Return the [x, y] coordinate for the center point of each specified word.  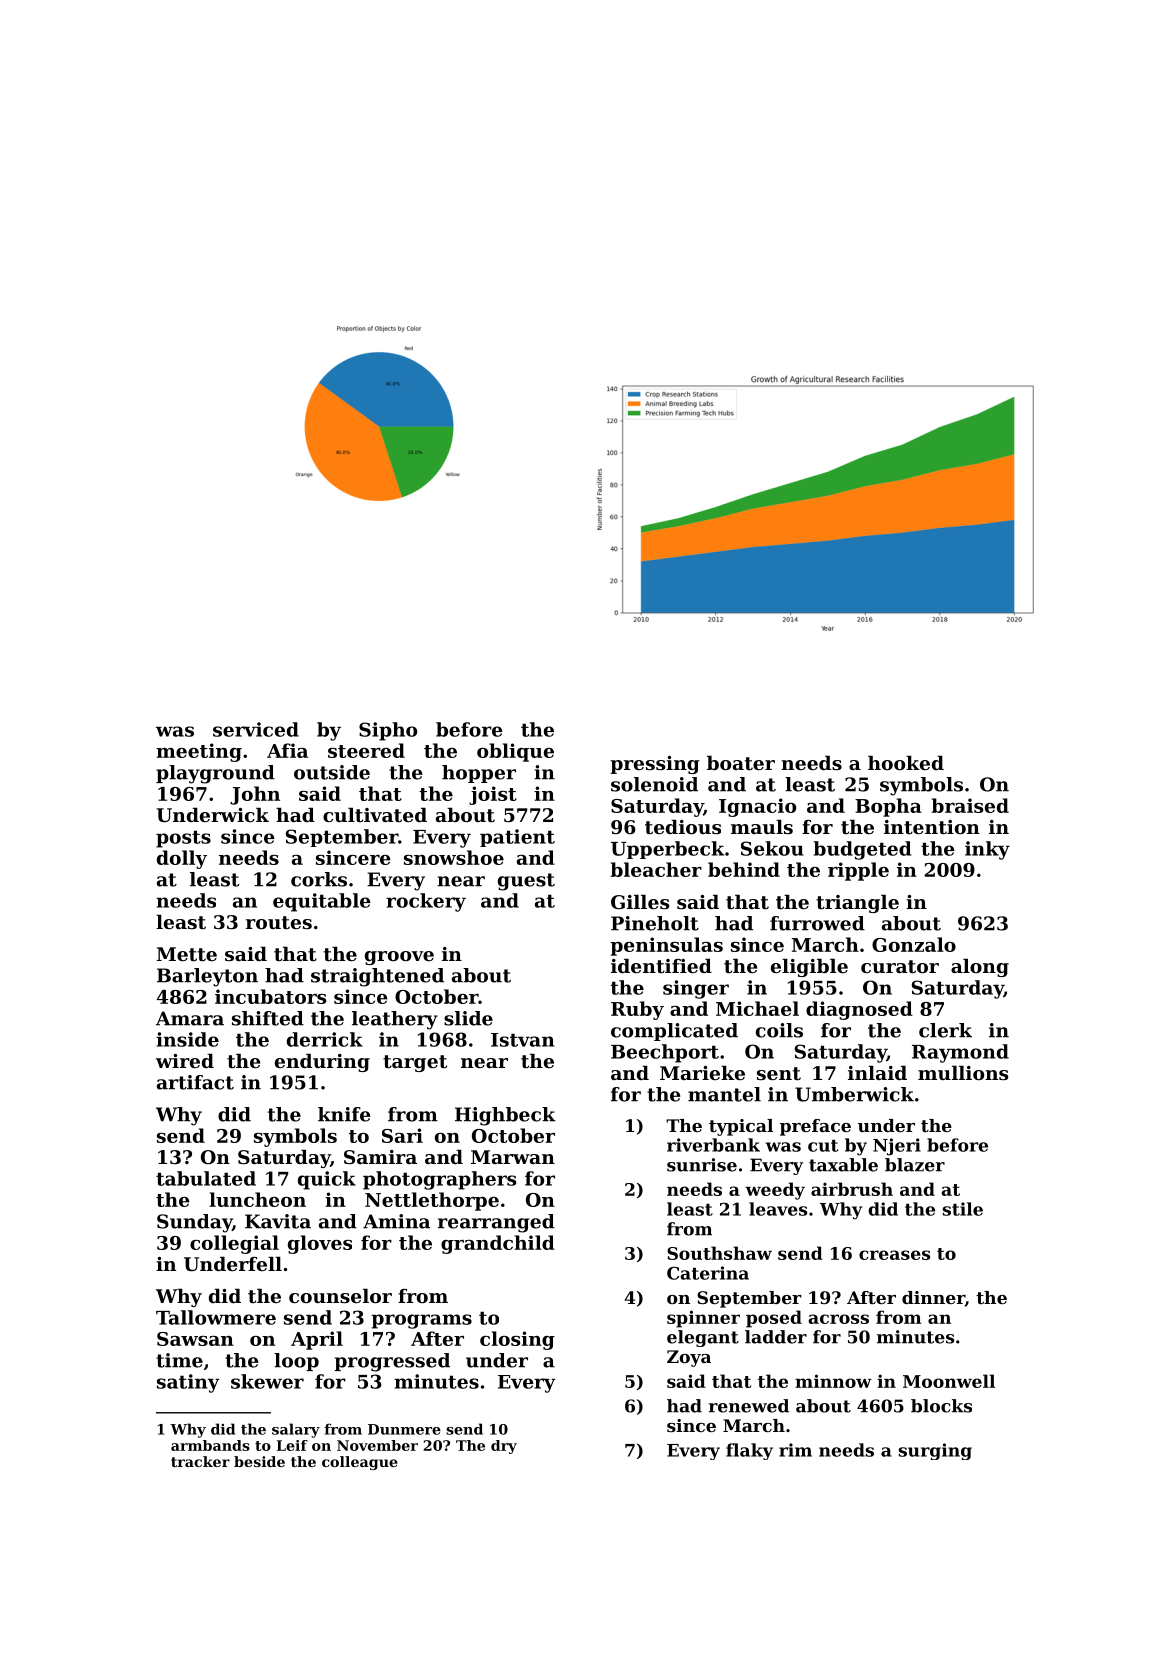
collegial [234, 1244]
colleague [360, 1463]
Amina [396, 1221]
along [980, 967]
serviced [256, 729]
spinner [703, 1319]
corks [319, 879]
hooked [906, 762]
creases [894, 1255]
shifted [268, 1018]
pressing [655, 765]
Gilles [640, 902]
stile [963, 1209]
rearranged [496, 1223]
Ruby [637, 1010]
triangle [857, 903]
